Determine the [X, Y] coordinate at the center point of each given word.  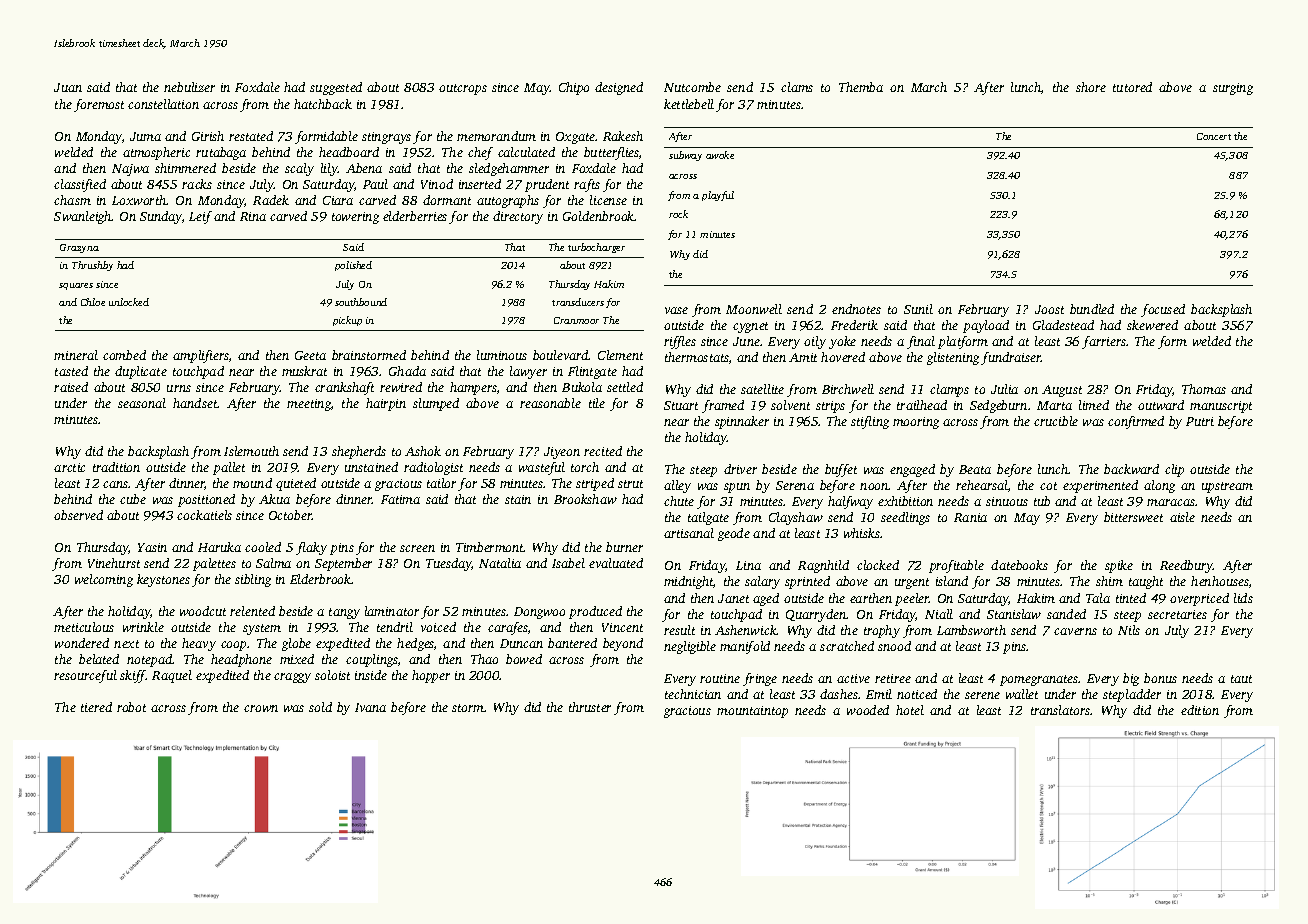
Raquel [172, 676]
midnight [689, 582]
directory [518, 217]
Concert [1214, 136]
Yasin [152, 547]
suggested [336, 88]
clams [797, 87]
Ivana [370, 707]
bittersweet [1133, 517]
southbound [361, 302]
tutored [1132, 87]
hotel [910, 710]
